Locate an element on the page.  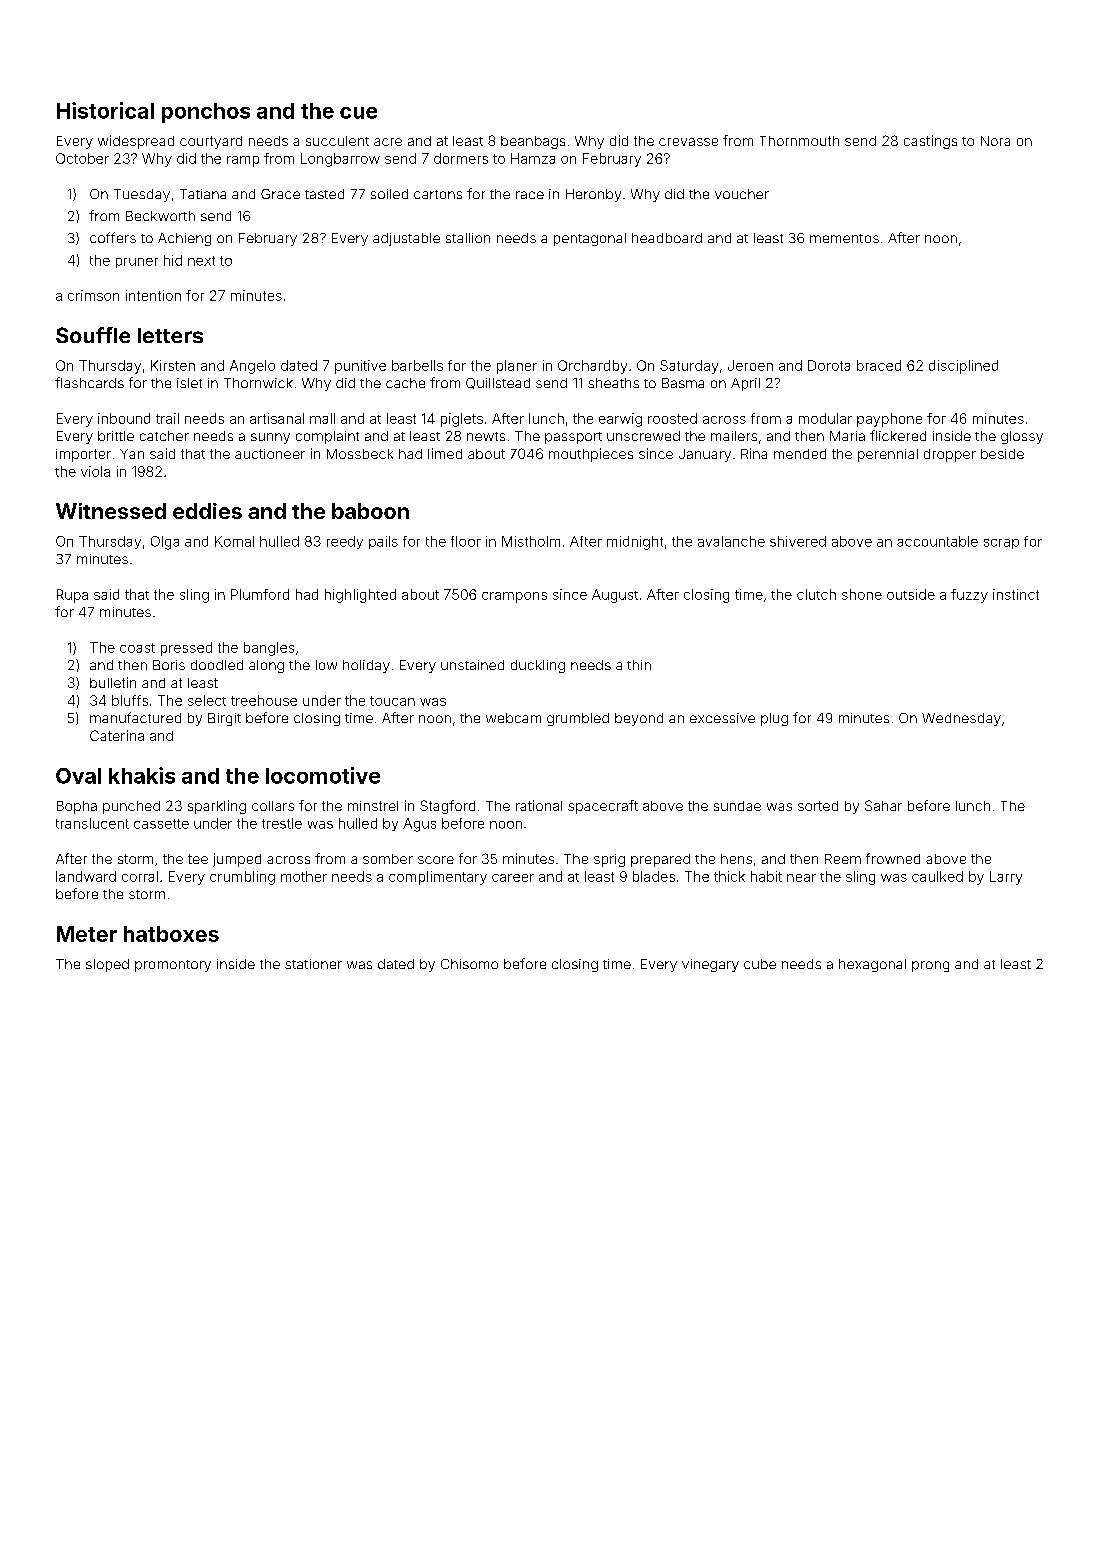
unstained is located at coordinates (472, 665).
